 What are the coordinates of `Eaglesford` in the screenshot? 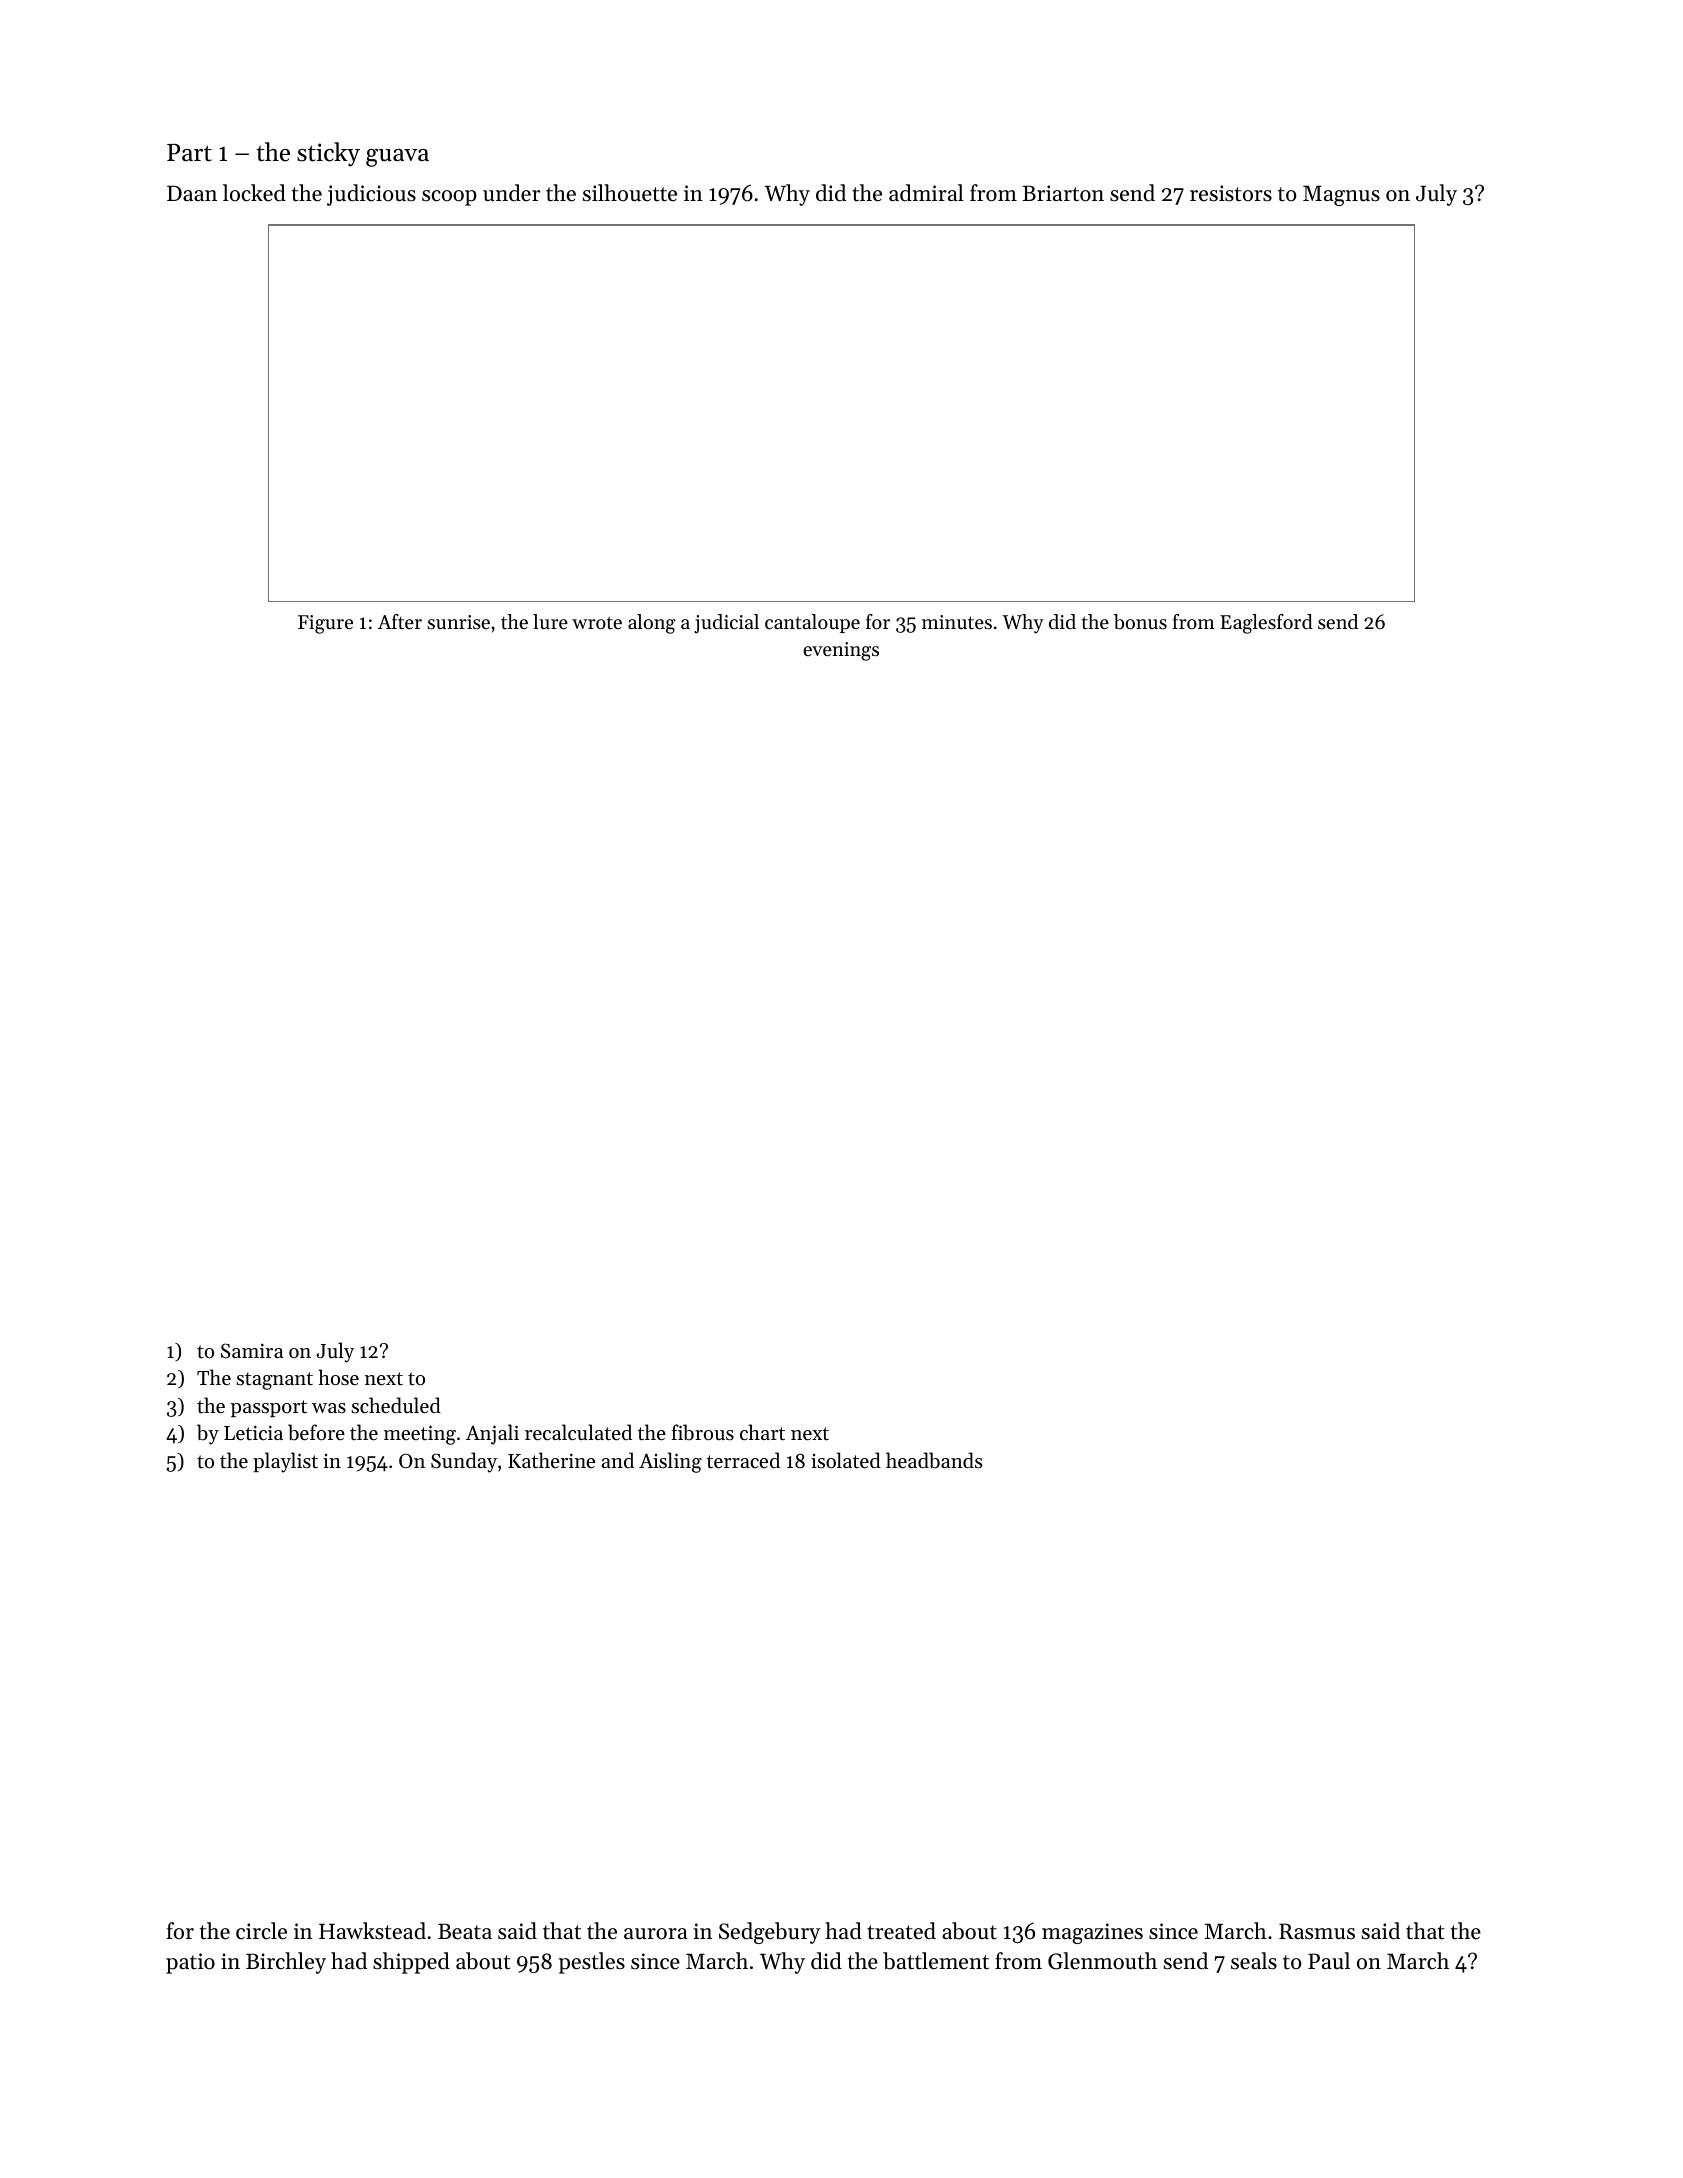 It's located at (1266, 624).
